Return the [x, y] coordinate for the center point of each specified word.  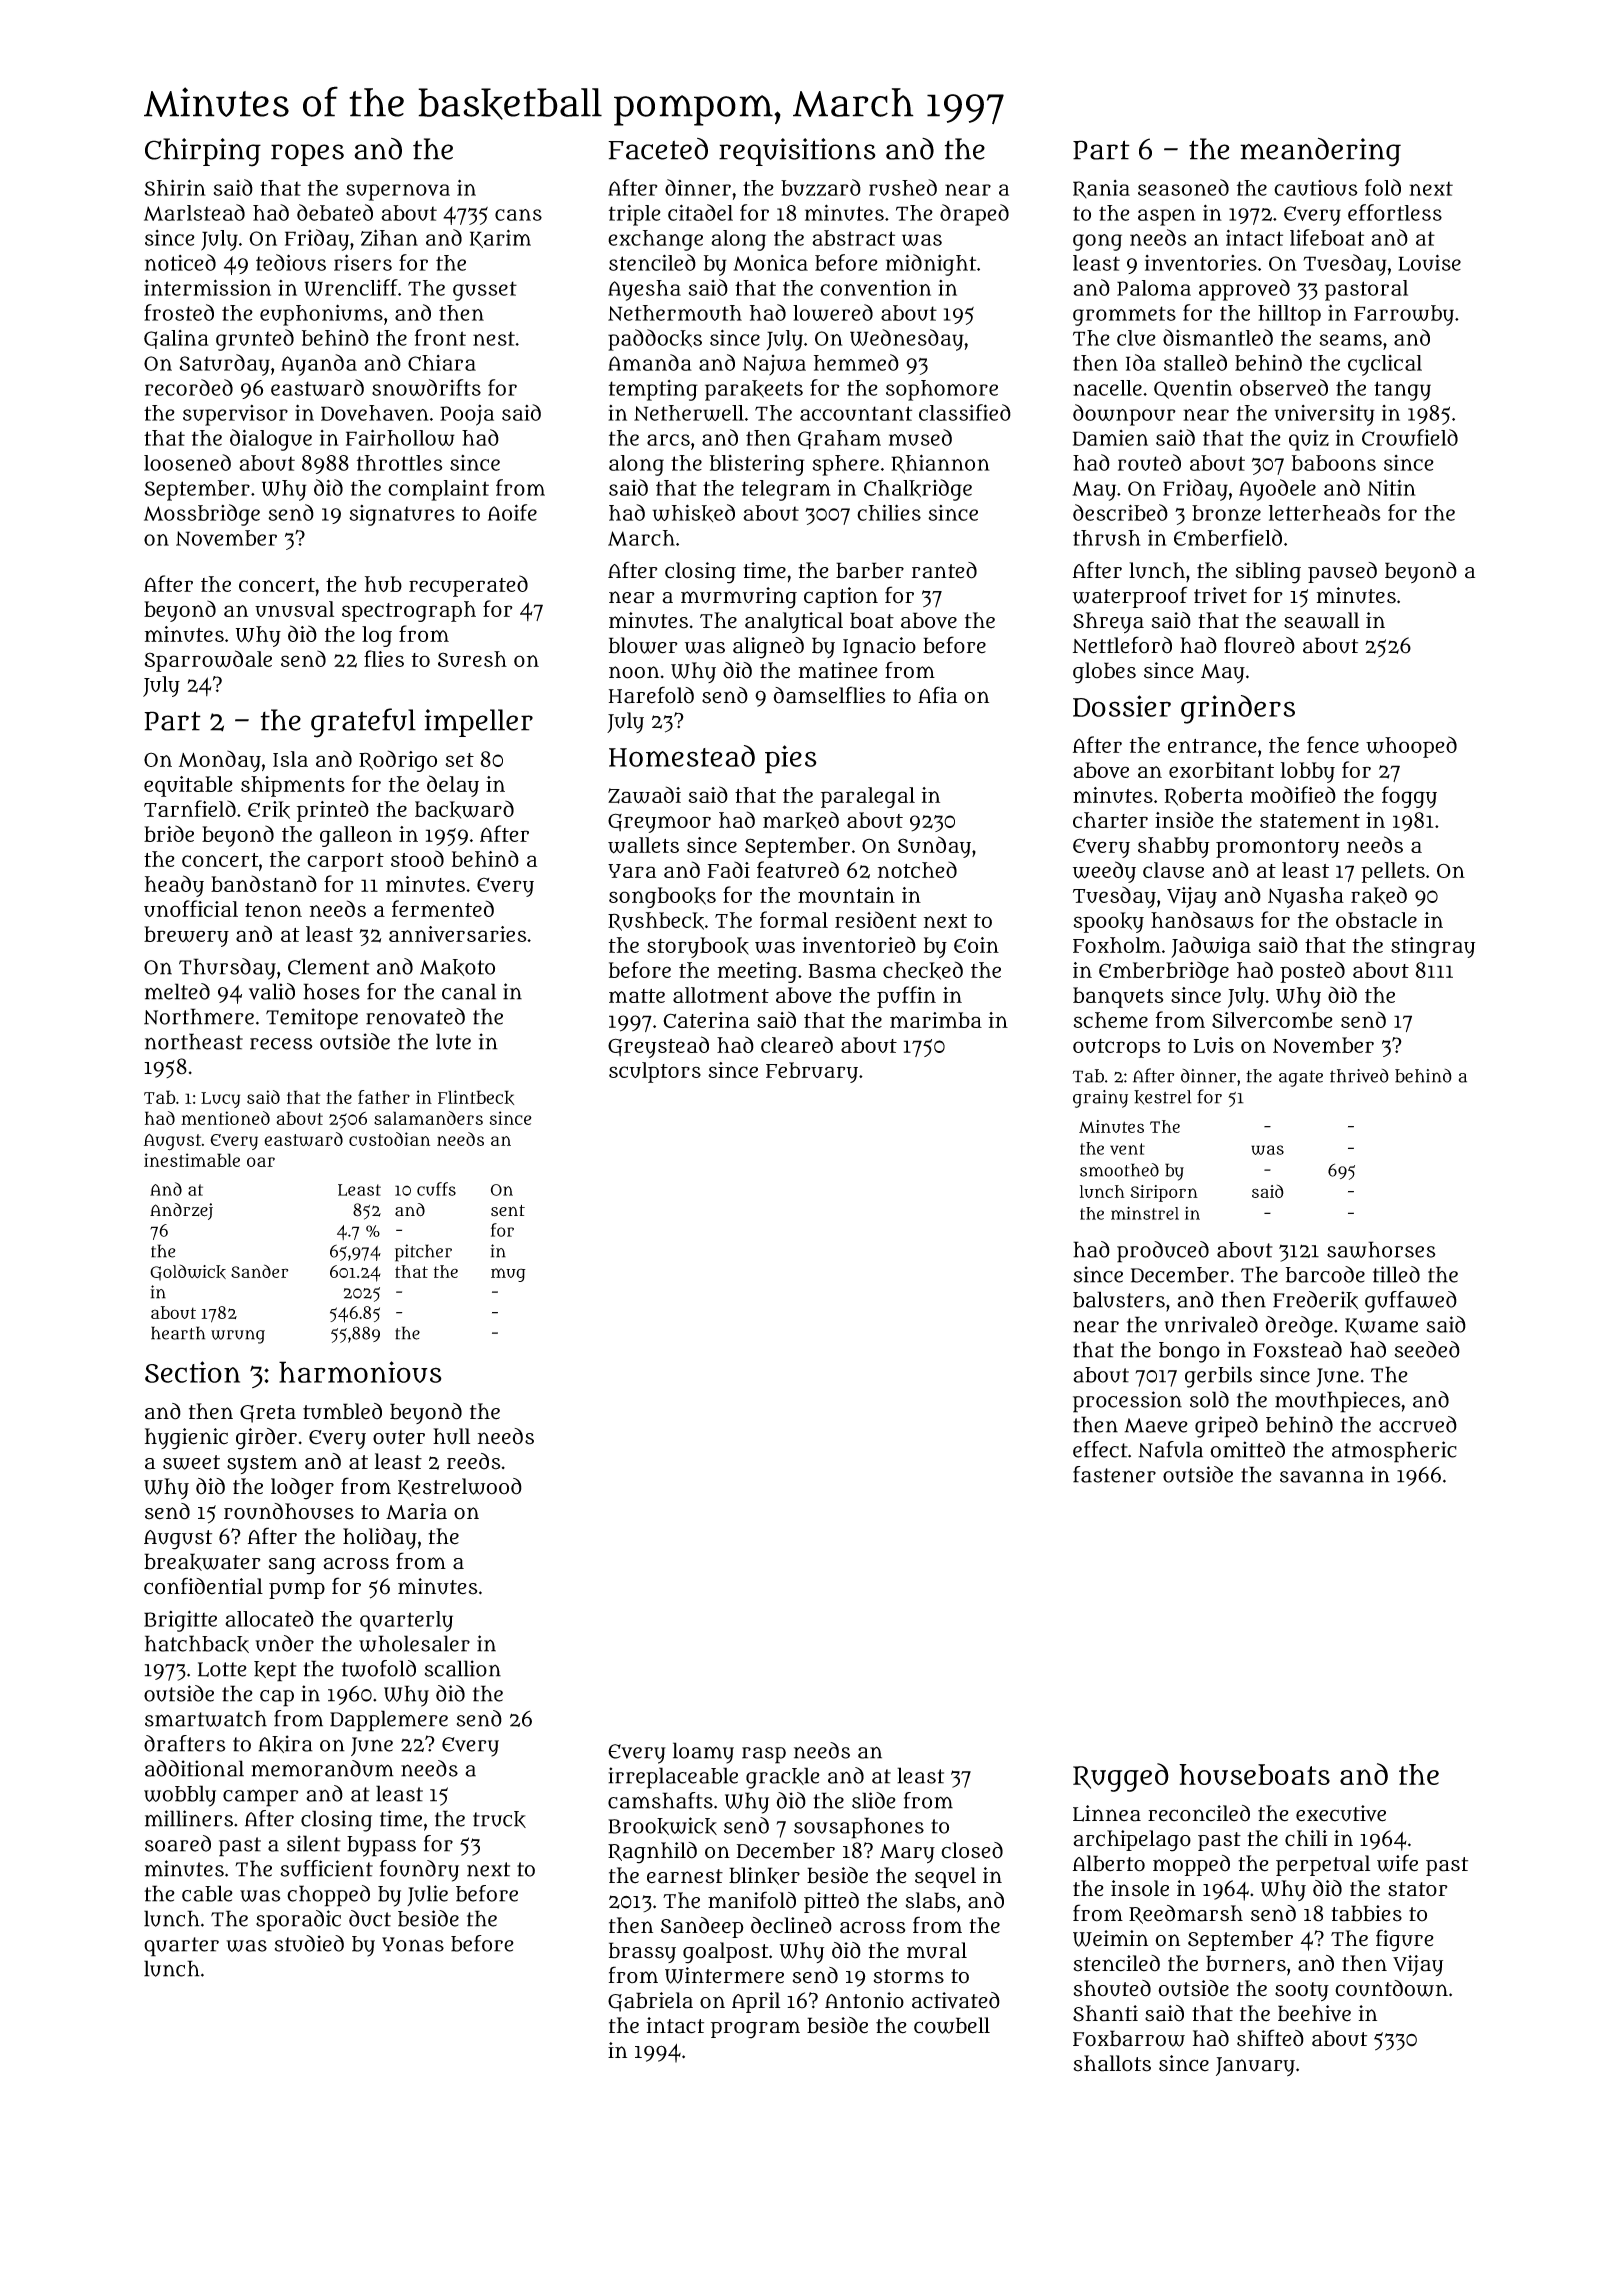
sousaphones [859, 1828]
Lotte [222, 1669]
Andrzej [181, 1211]
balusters [1119, 1299]
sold [1209, 1399]
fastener [1114, 1474]
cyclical [1385, 365]
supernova [398, 192]
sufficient [327, 1868]
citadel [700, 212]
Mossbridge [202, 515]
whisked [693, 513]
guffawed [1411, 1302]
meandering [1321, 152]
